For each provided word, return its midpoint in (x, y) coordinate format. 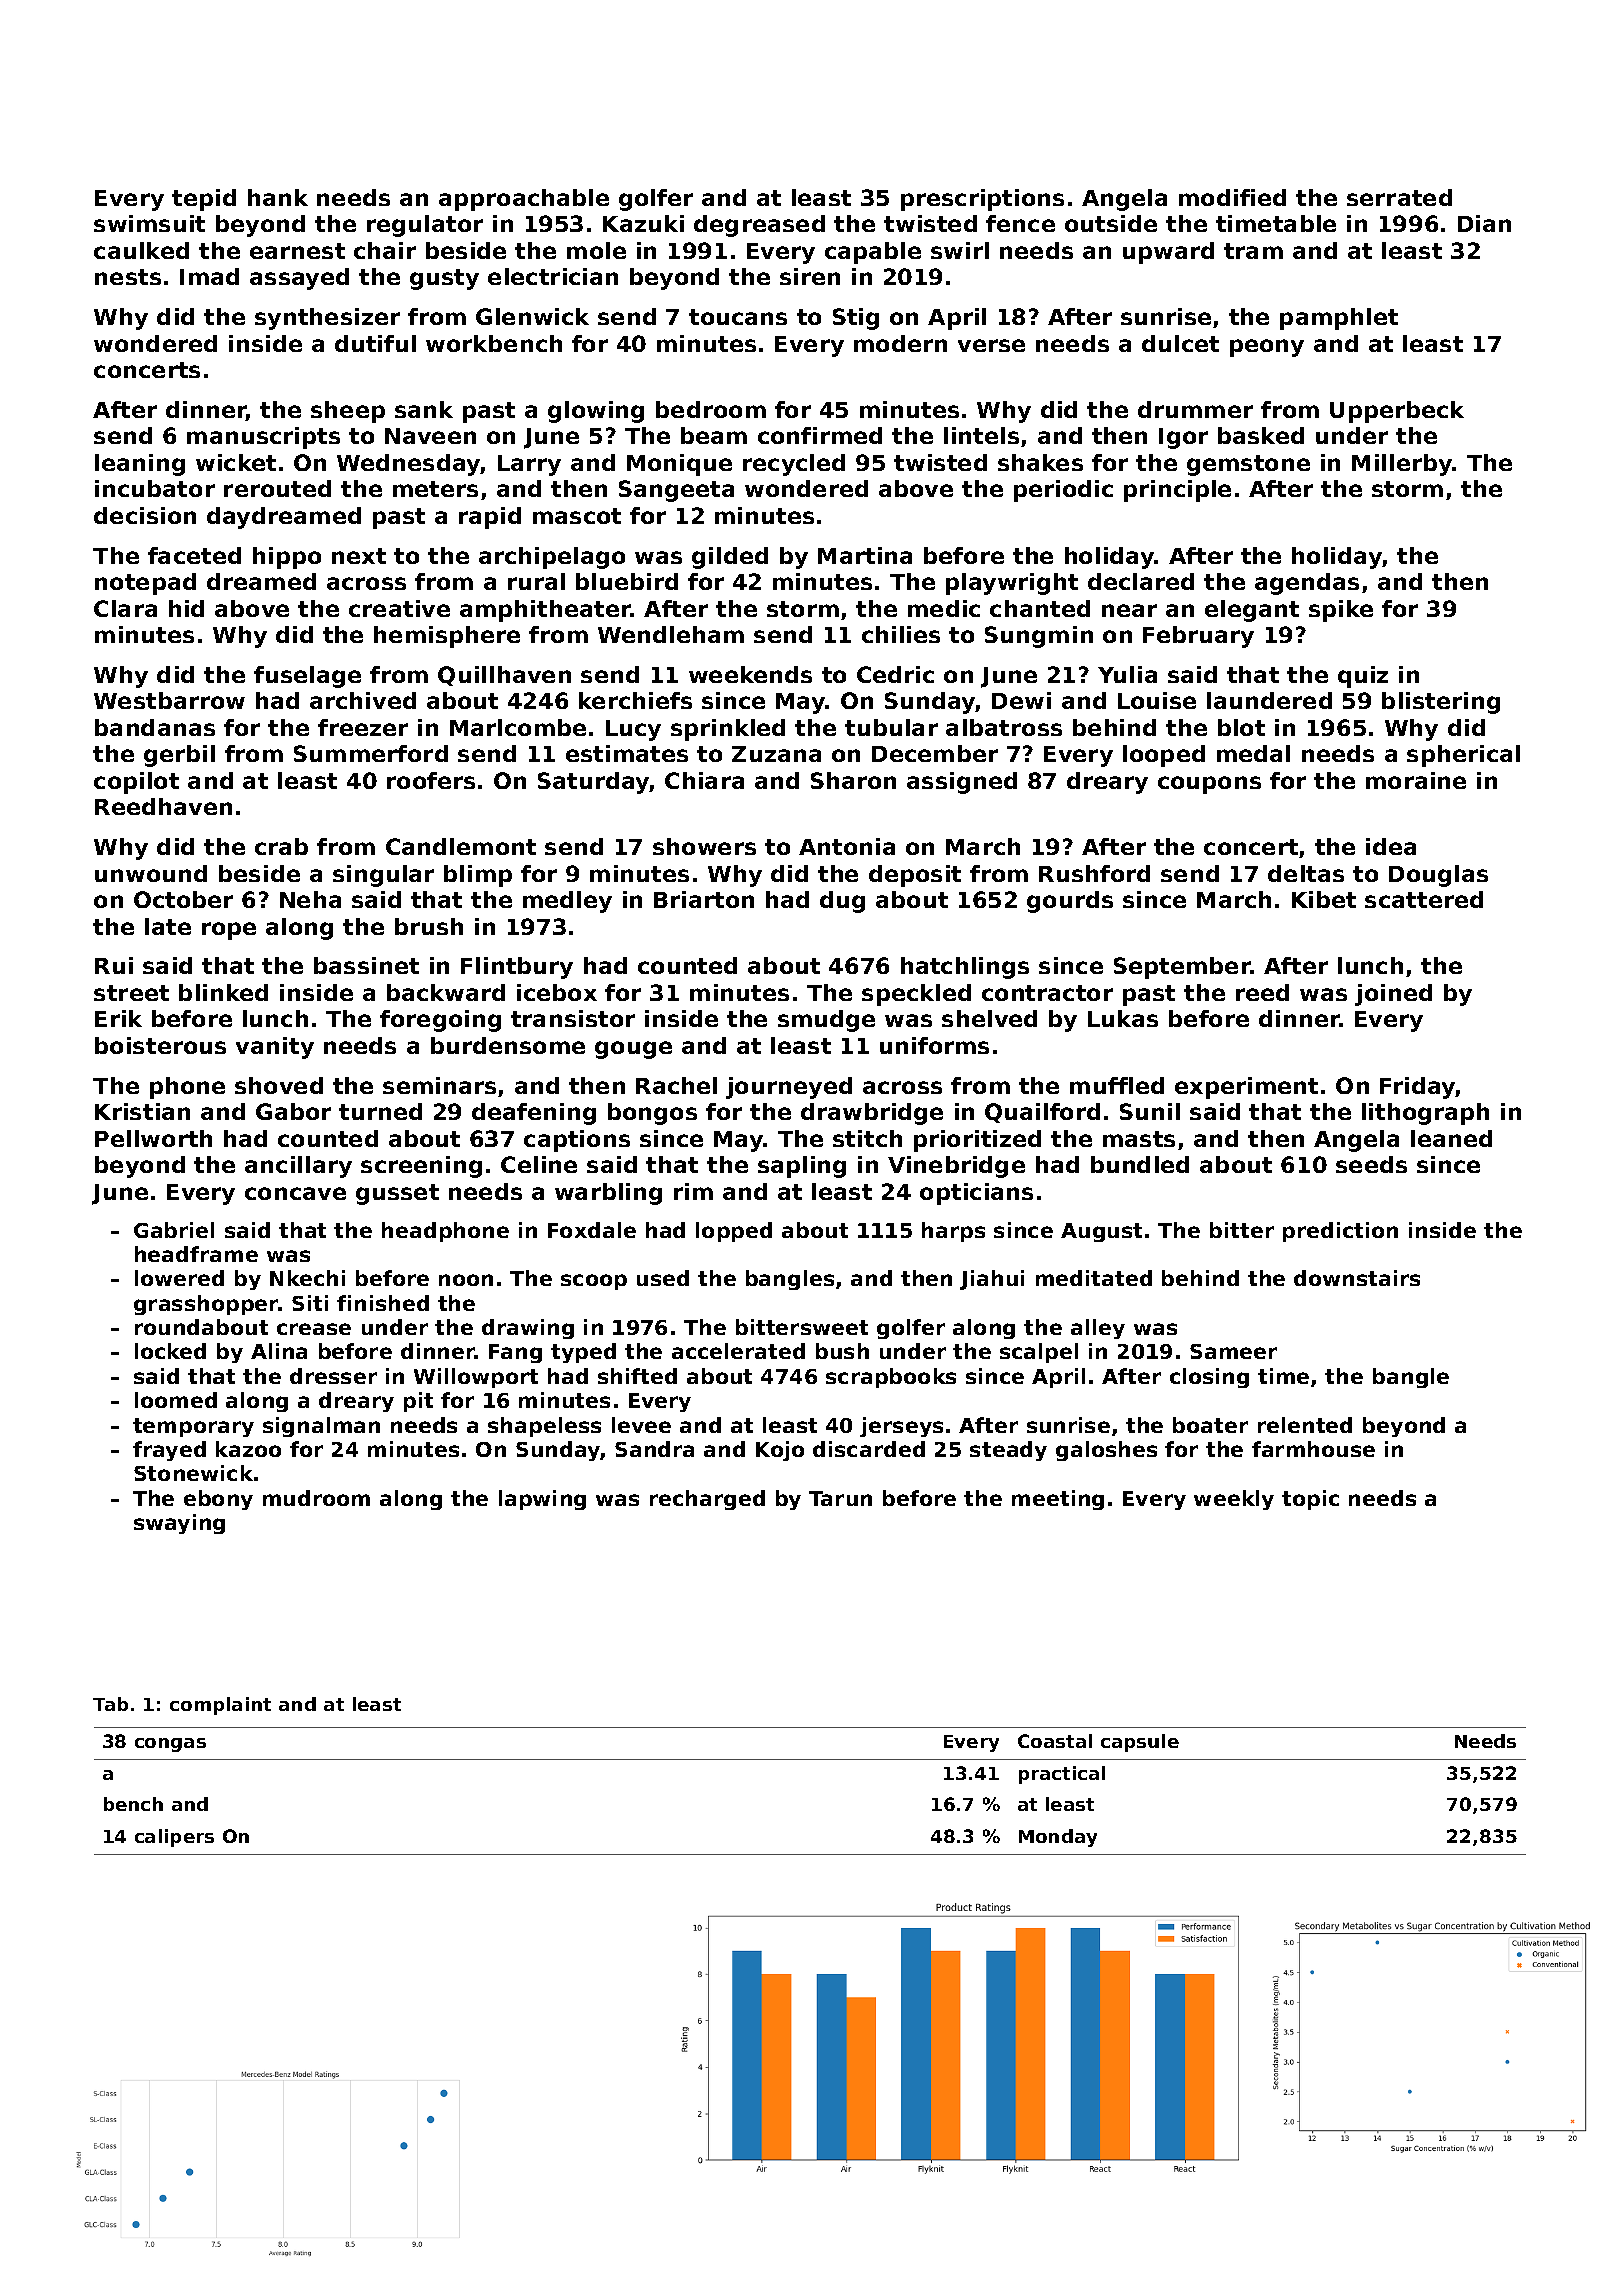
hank (278, 197)
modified (1232, 197)
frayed (169, 1451)
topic (1310, 1500)
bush (842, 1351)
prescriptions (982, 200)
